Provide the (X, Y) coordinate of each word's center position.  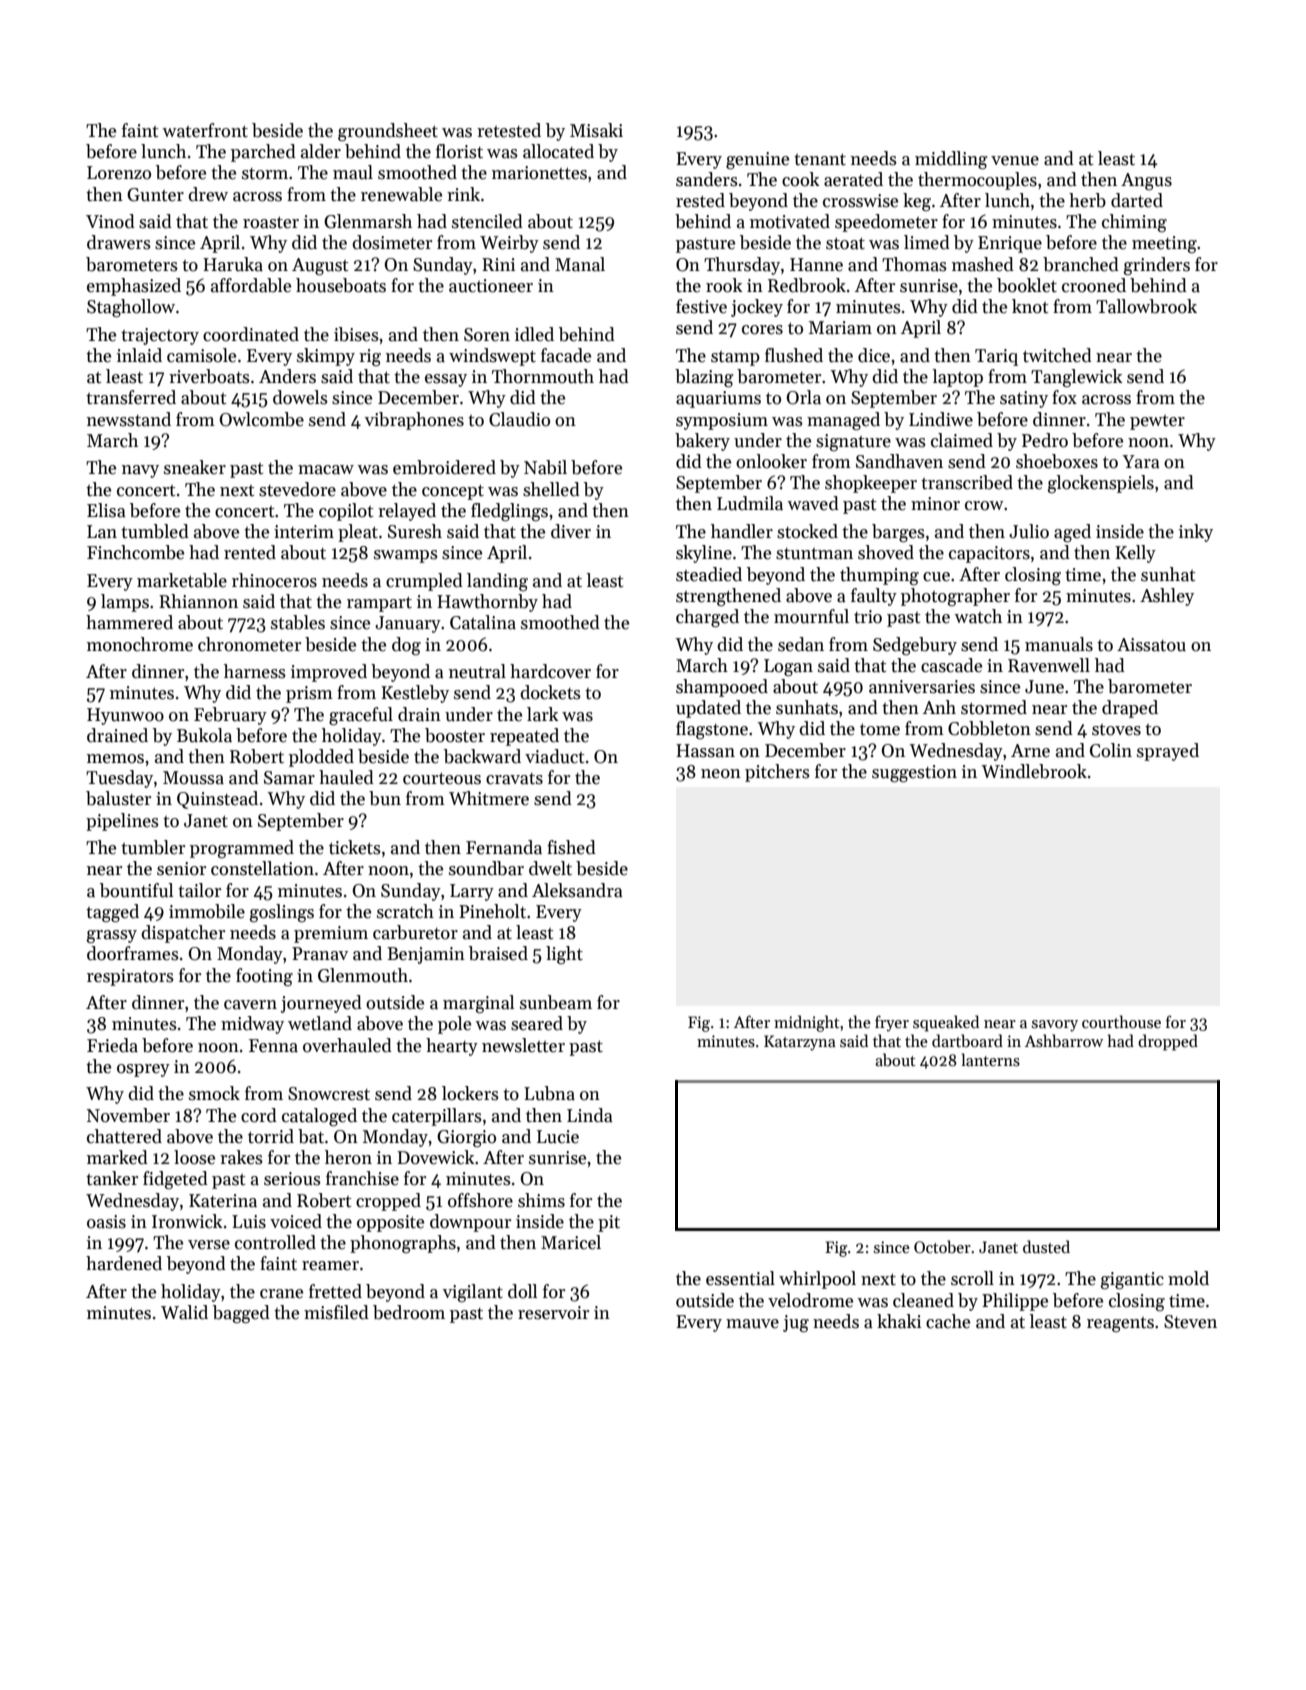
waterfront (205, 130)
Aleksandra (577, 890)
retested (509, 130)
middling (951, 160)
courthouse (1121, 1021)
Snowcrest (329, 1094)
